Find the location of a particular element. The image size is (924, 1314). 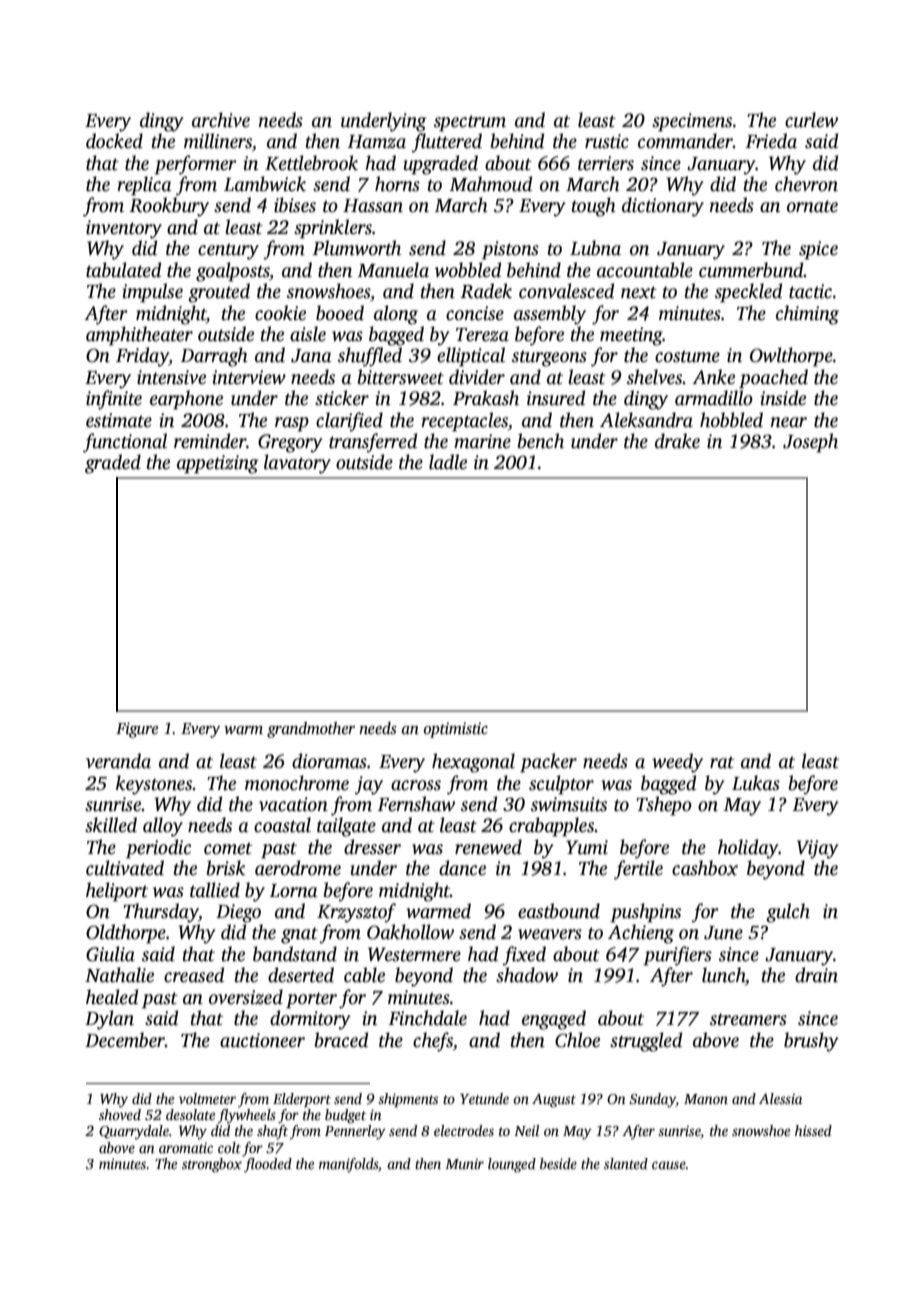

Quarrydale is located at coordinates (134, 1132).
